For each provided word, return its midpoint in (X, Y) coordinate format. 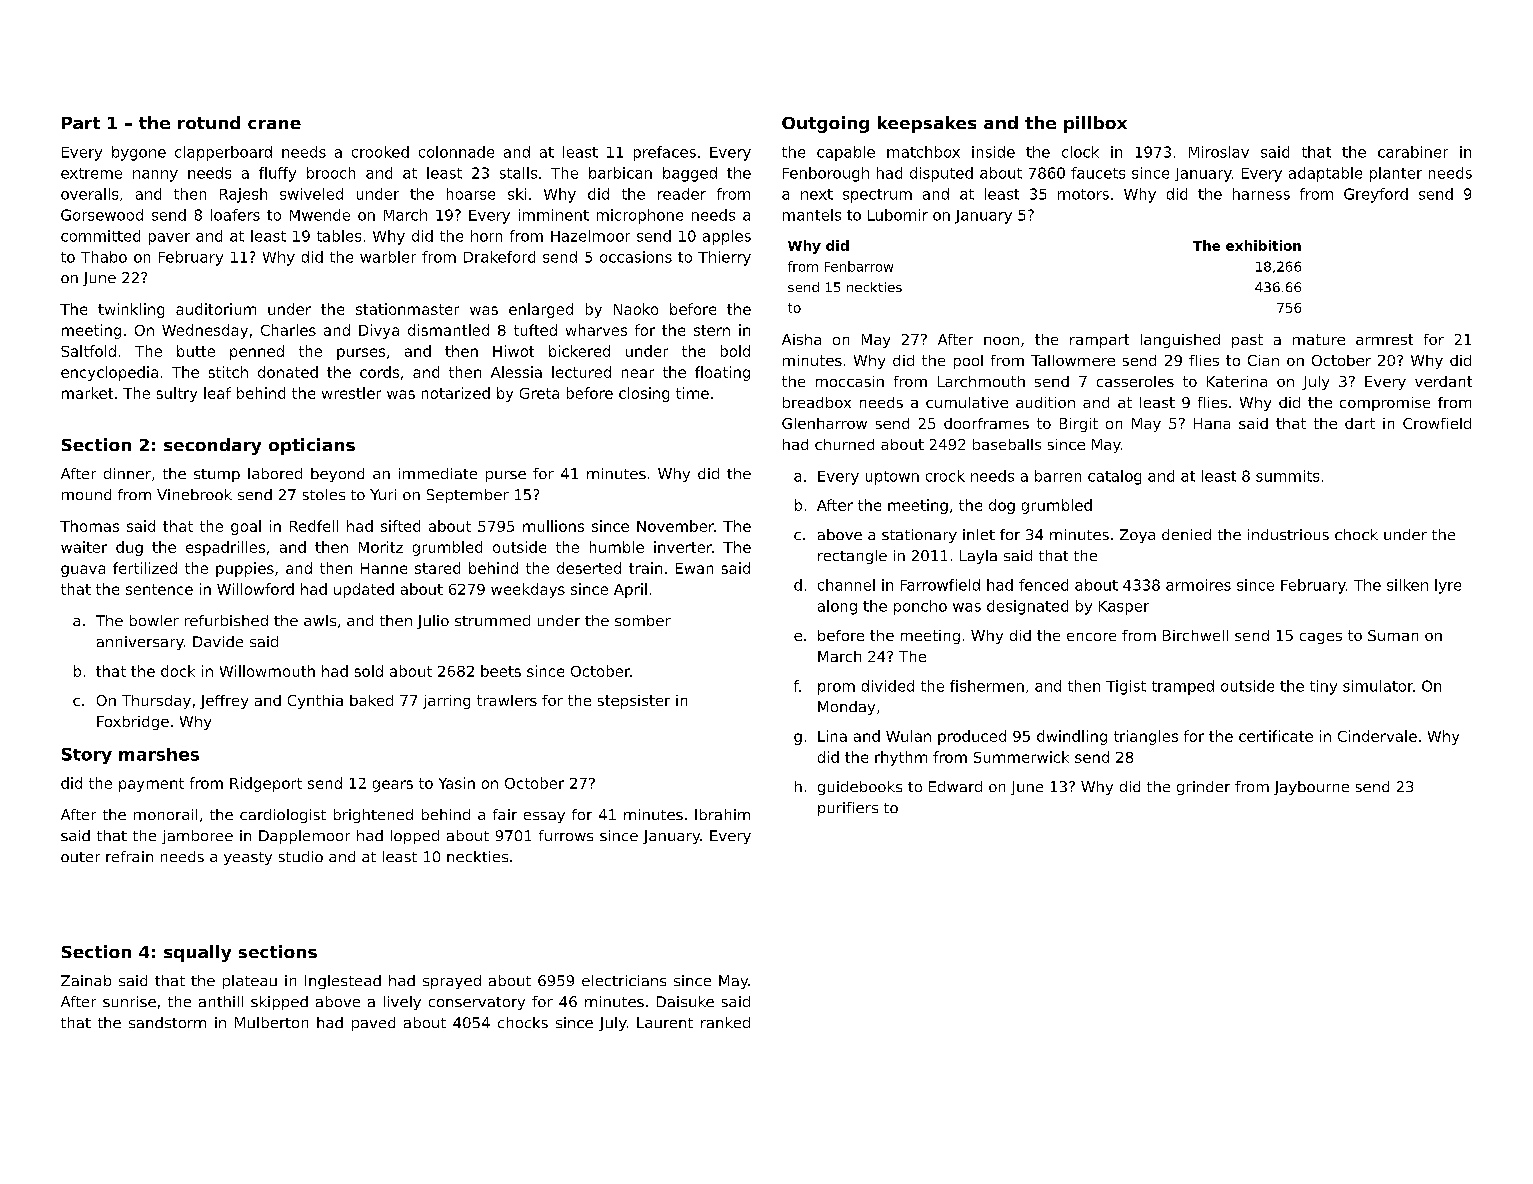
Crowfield (1437, 423)
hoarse (471, 194)
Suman (1393, 635)
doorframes (986, 423)
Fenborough (826, 174)
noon (1001, 341)
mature (1319, 339)
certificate (1276, 736)
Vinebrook (194, 494)
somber (643, 620)
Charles (288, 330)
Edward (955, 786)
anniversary (140, 643)
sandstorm (167, 1022)
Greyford (1376, 195)
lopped (415, 837)
